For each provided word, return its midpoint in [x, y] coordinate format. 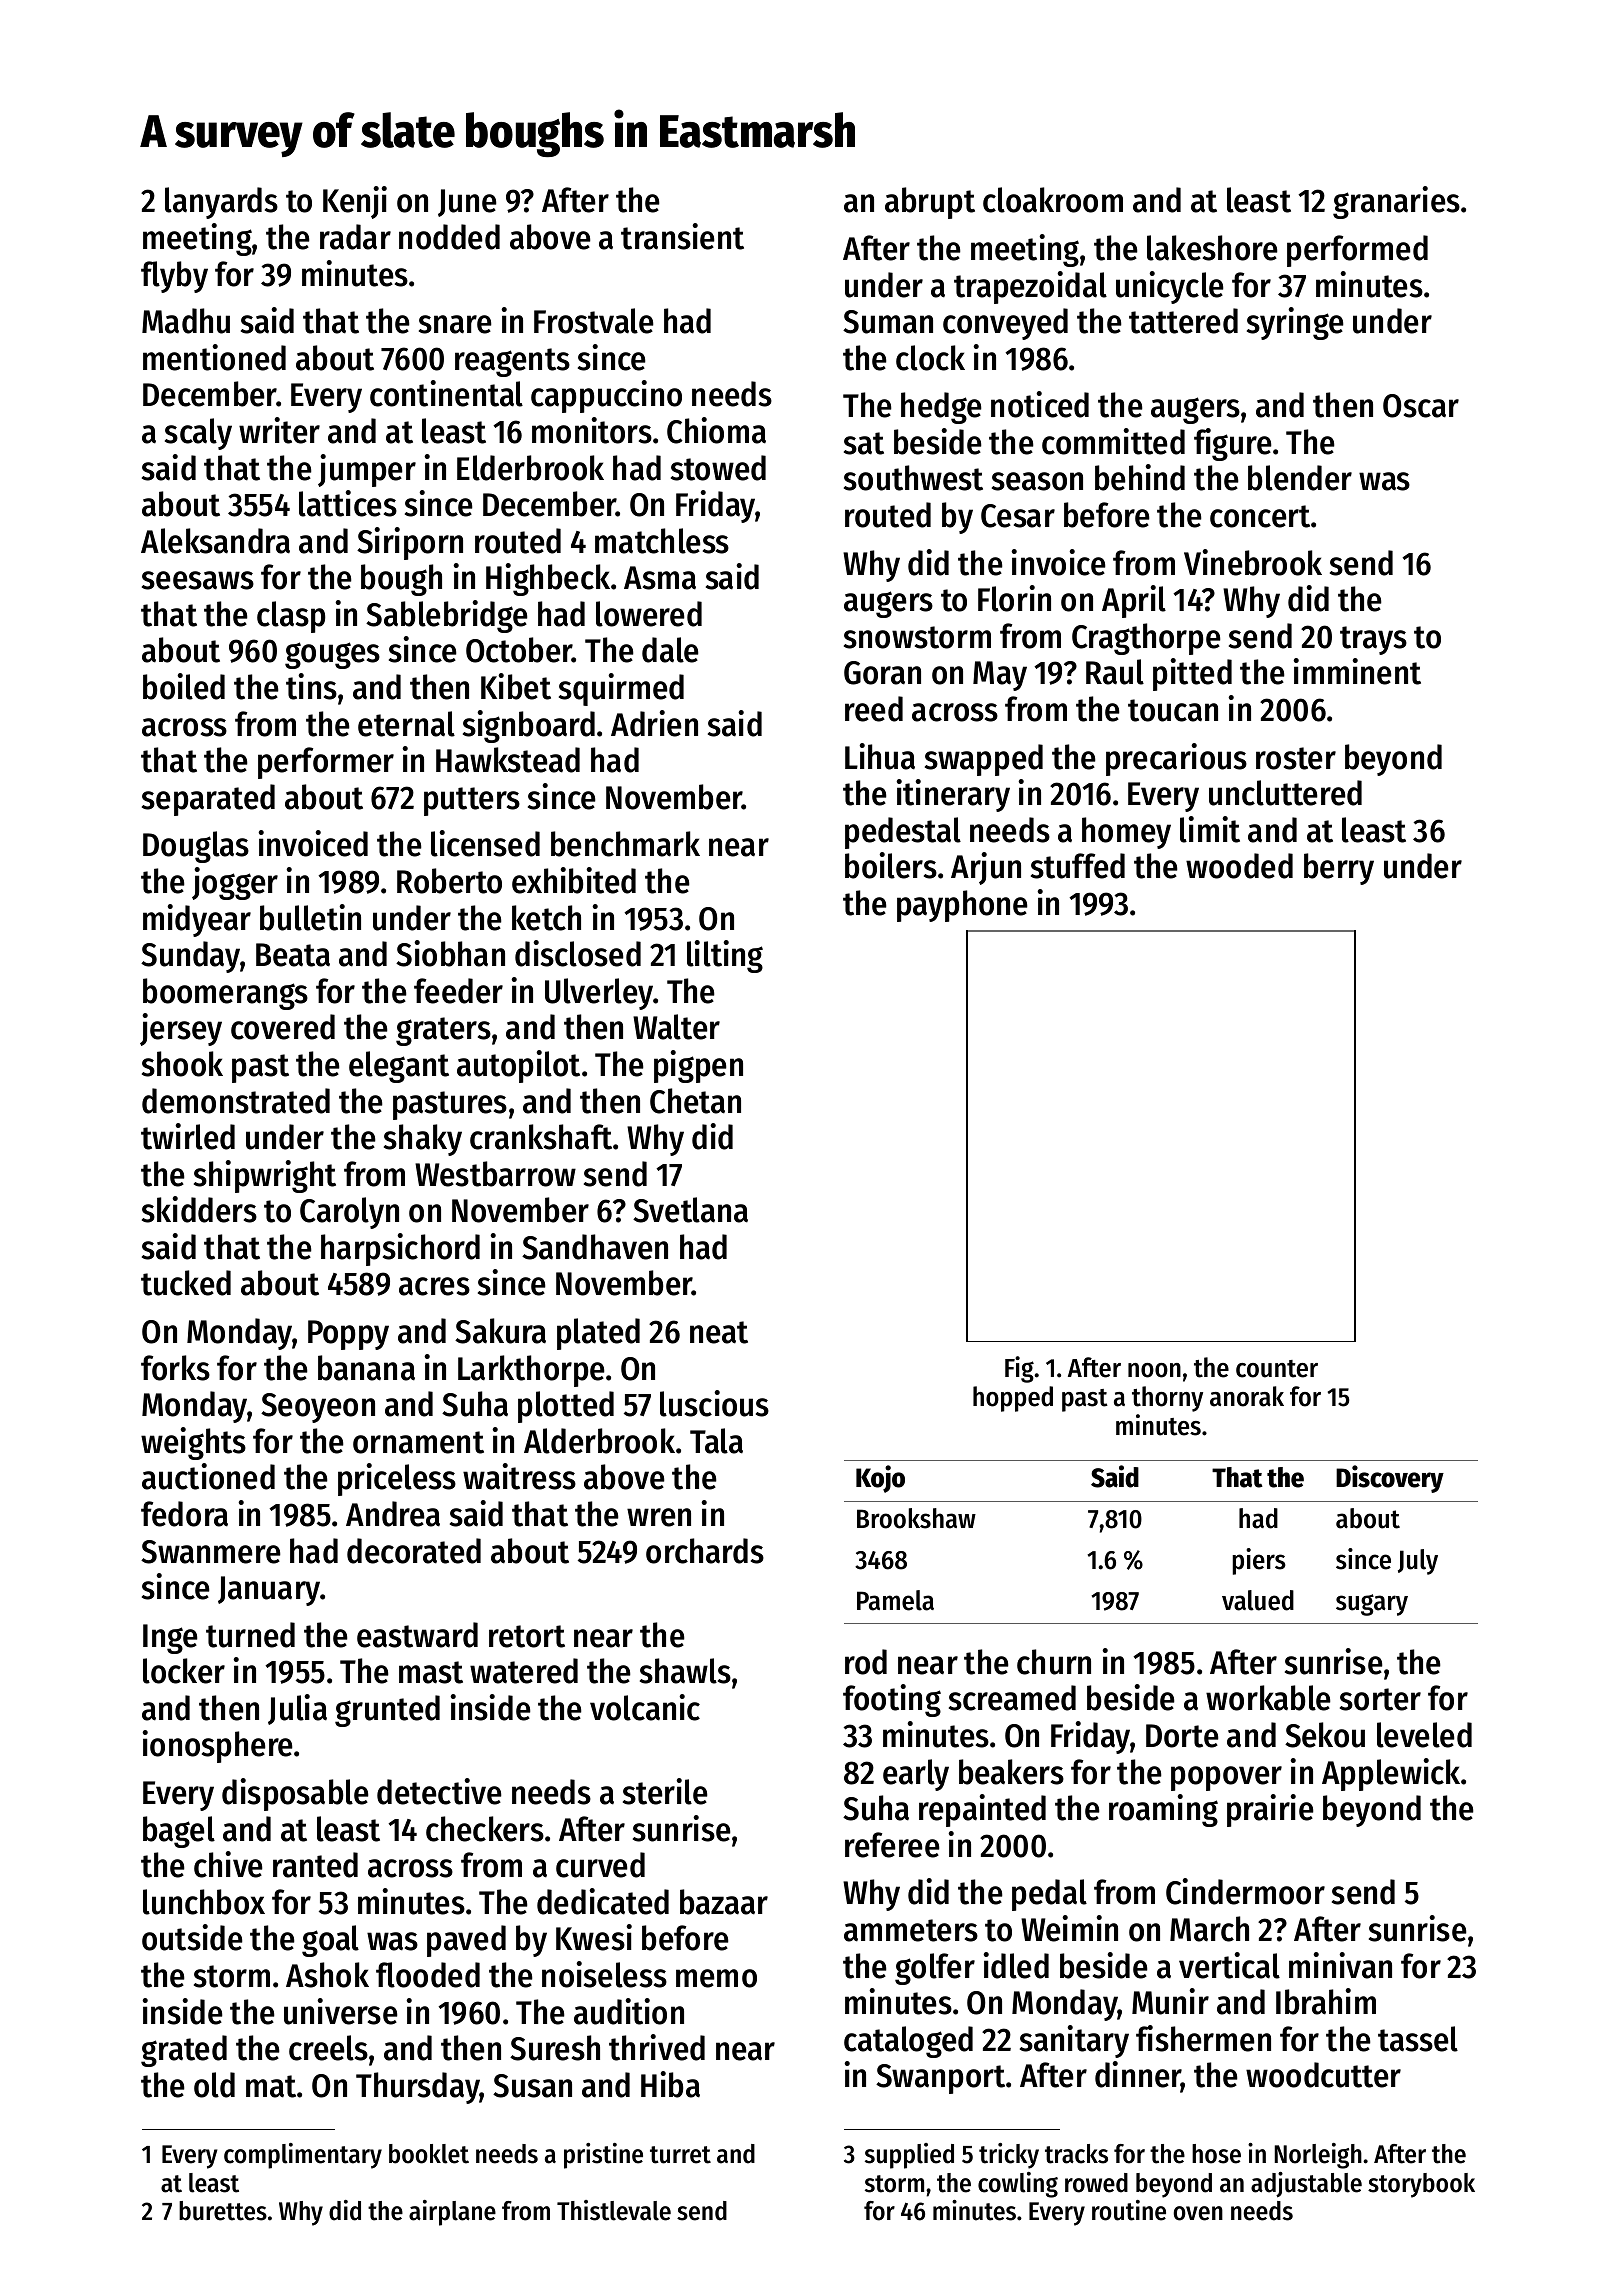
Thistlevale [614, 2210]
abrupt [930, 203]
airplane [452, 2213]
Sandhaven [595, 1247]
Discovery [1390, 1479]
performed [1357, 251]
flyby [174, 277]
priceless [397, 1479]
